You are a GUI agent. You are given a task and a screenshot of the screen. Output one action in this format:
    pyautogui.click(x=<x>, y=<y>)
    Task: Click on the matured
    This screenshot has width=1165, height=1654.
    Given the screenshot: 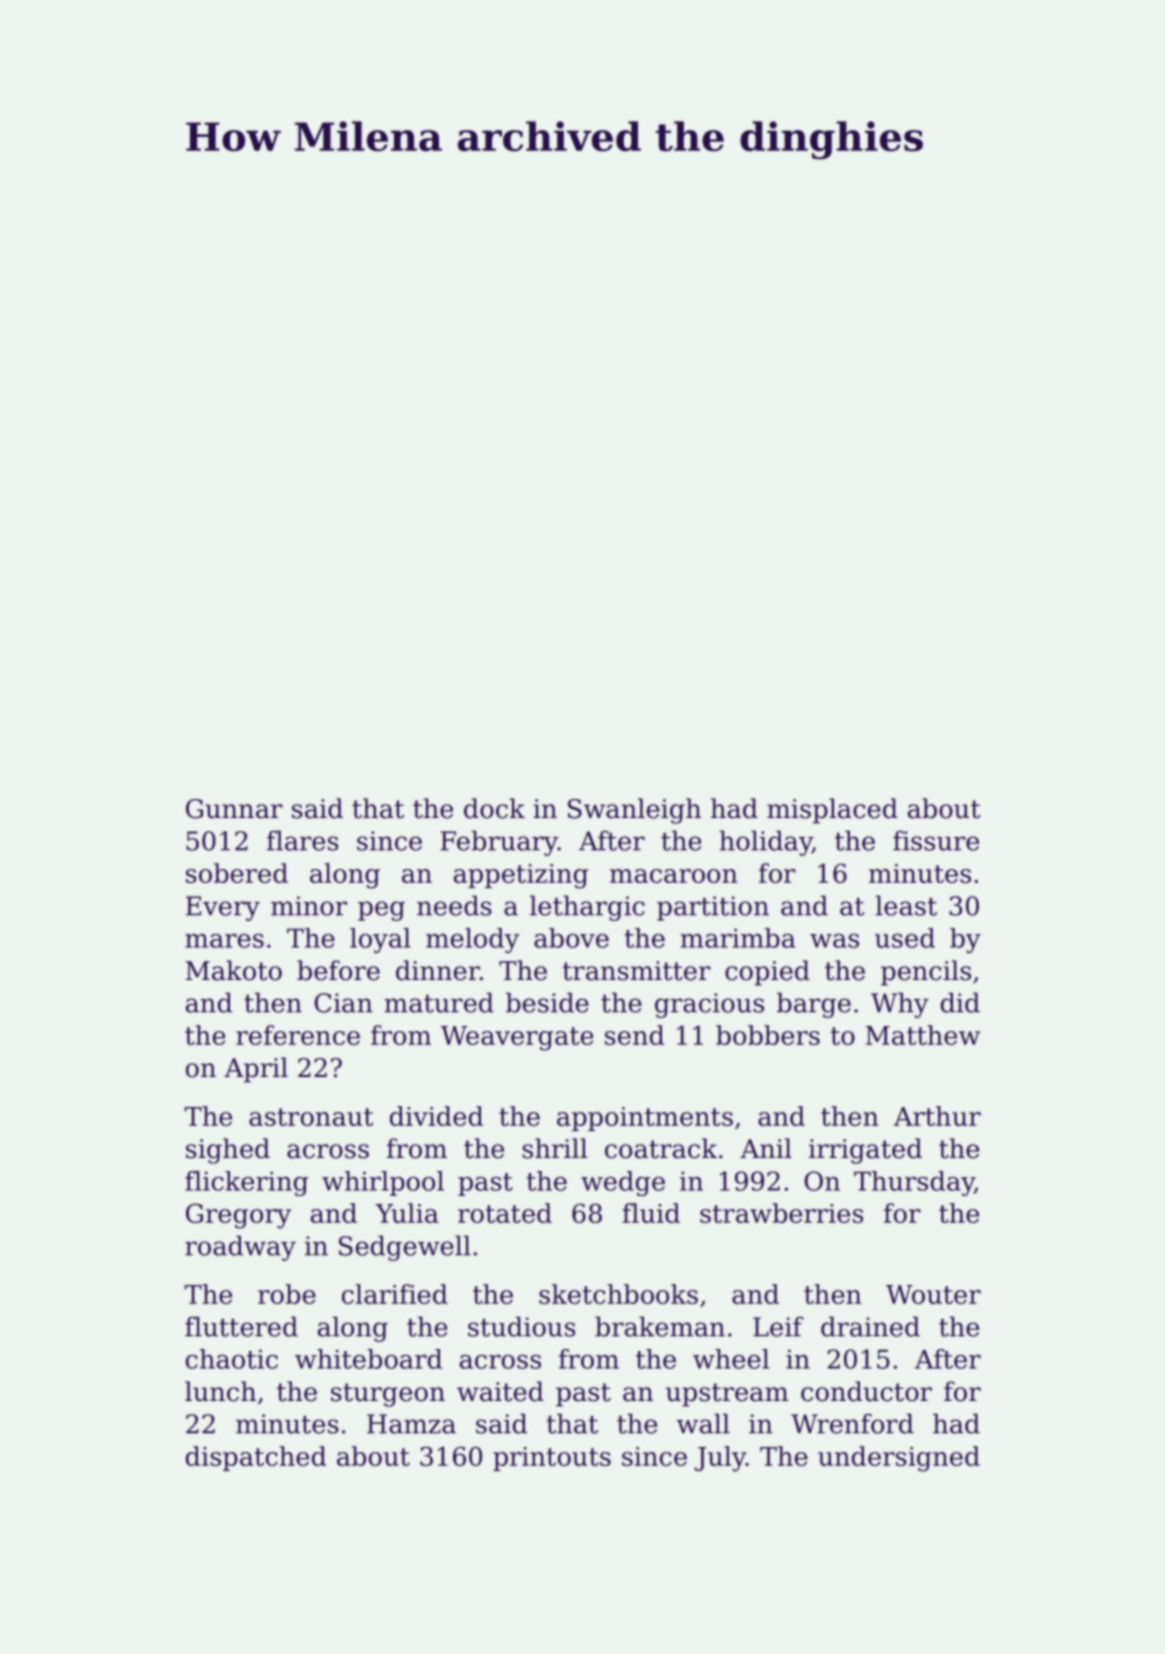 What is the action you would take?
    pyautogui.click(x=439, y=1002)
